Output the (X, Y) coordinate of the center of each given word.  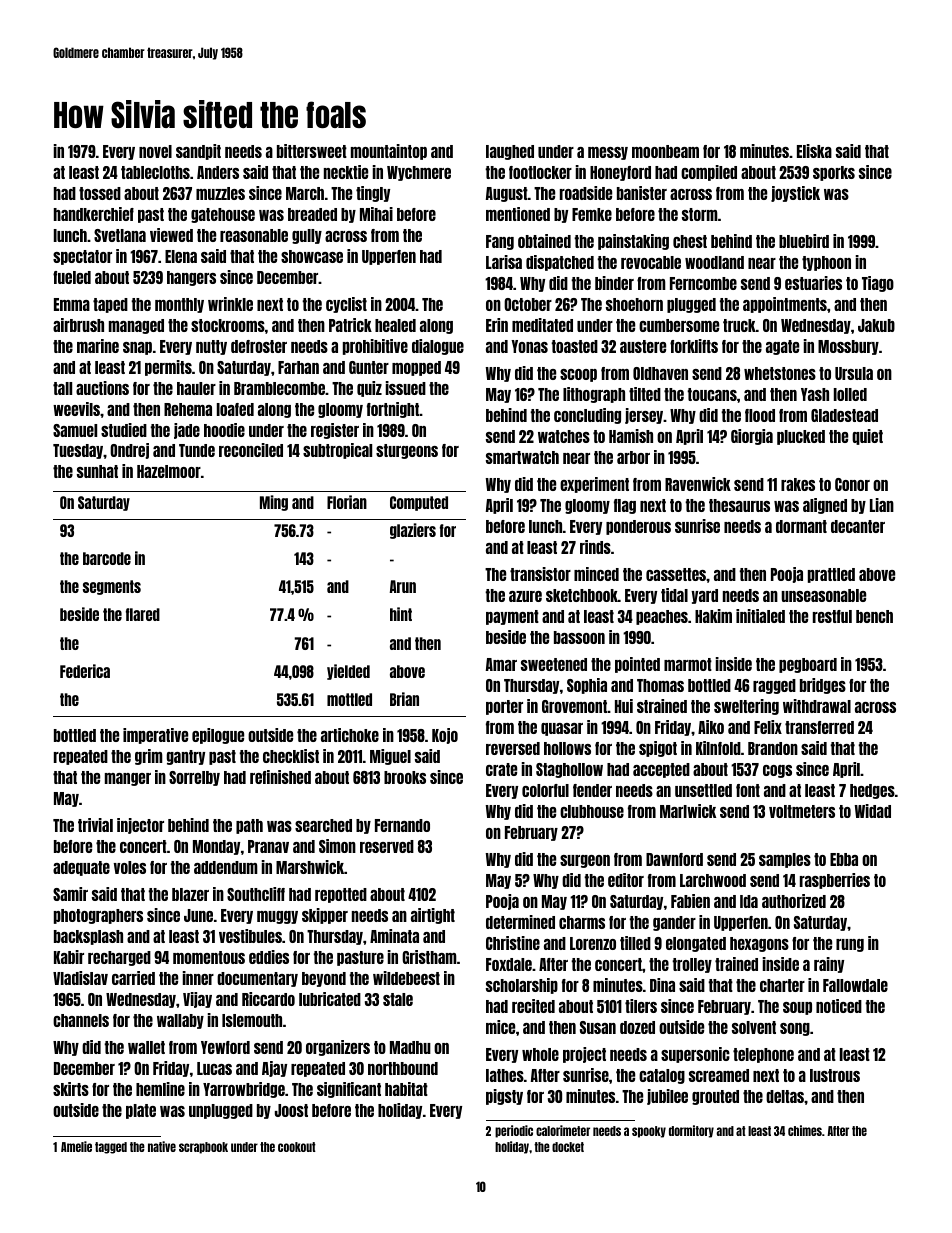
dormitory (691, 1131)
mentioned (518, 214)
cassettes (676, 574)
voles (130, 867)
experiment (594, 485)
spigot (658, 749)
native (162, 1146)
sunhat (97, 471)
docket (568, 1147)
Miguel (390, 757)
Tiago (878, 284)
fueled (72, 277)
